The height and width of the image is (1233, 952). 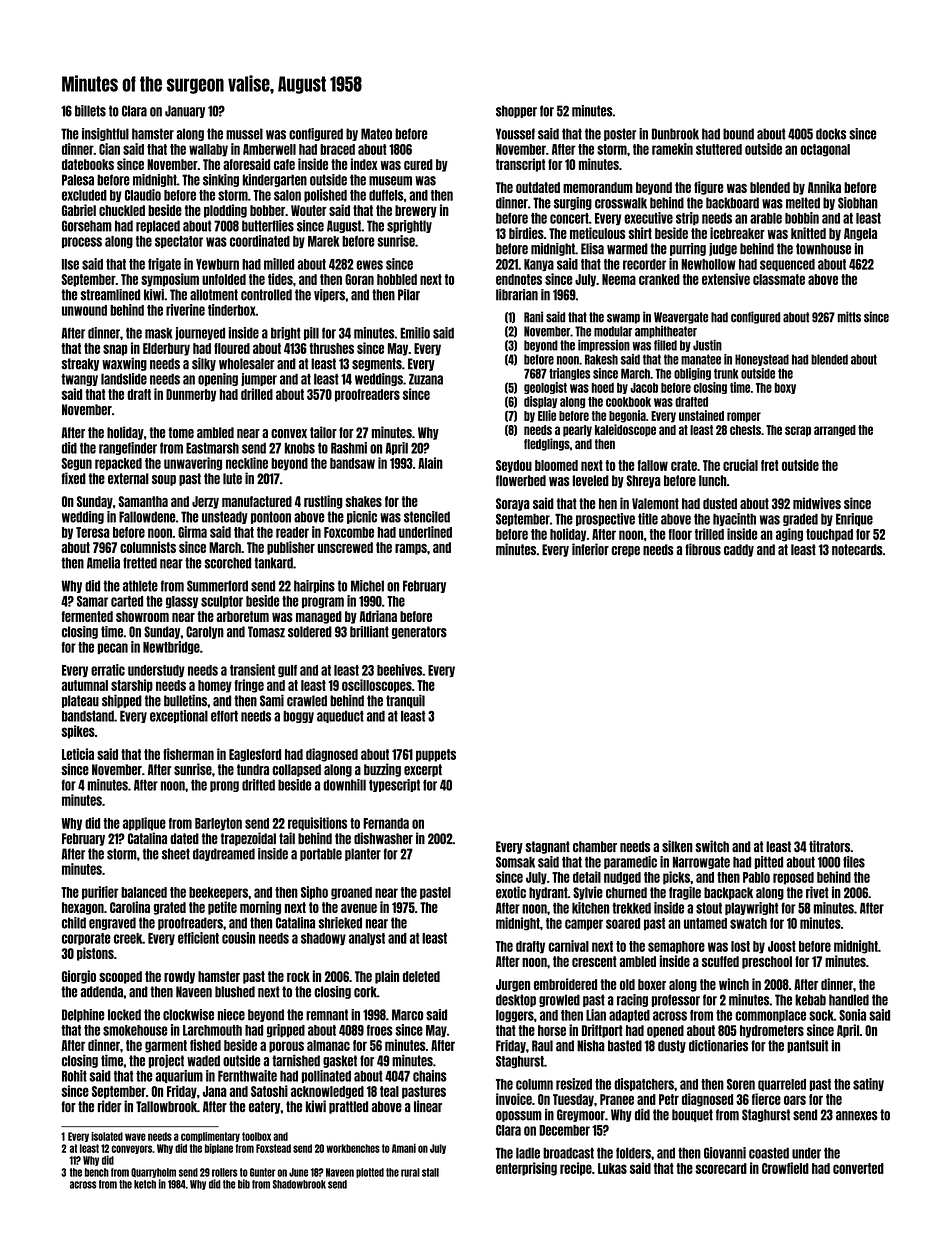 I want to click on process, so click(x=82, y=242).
